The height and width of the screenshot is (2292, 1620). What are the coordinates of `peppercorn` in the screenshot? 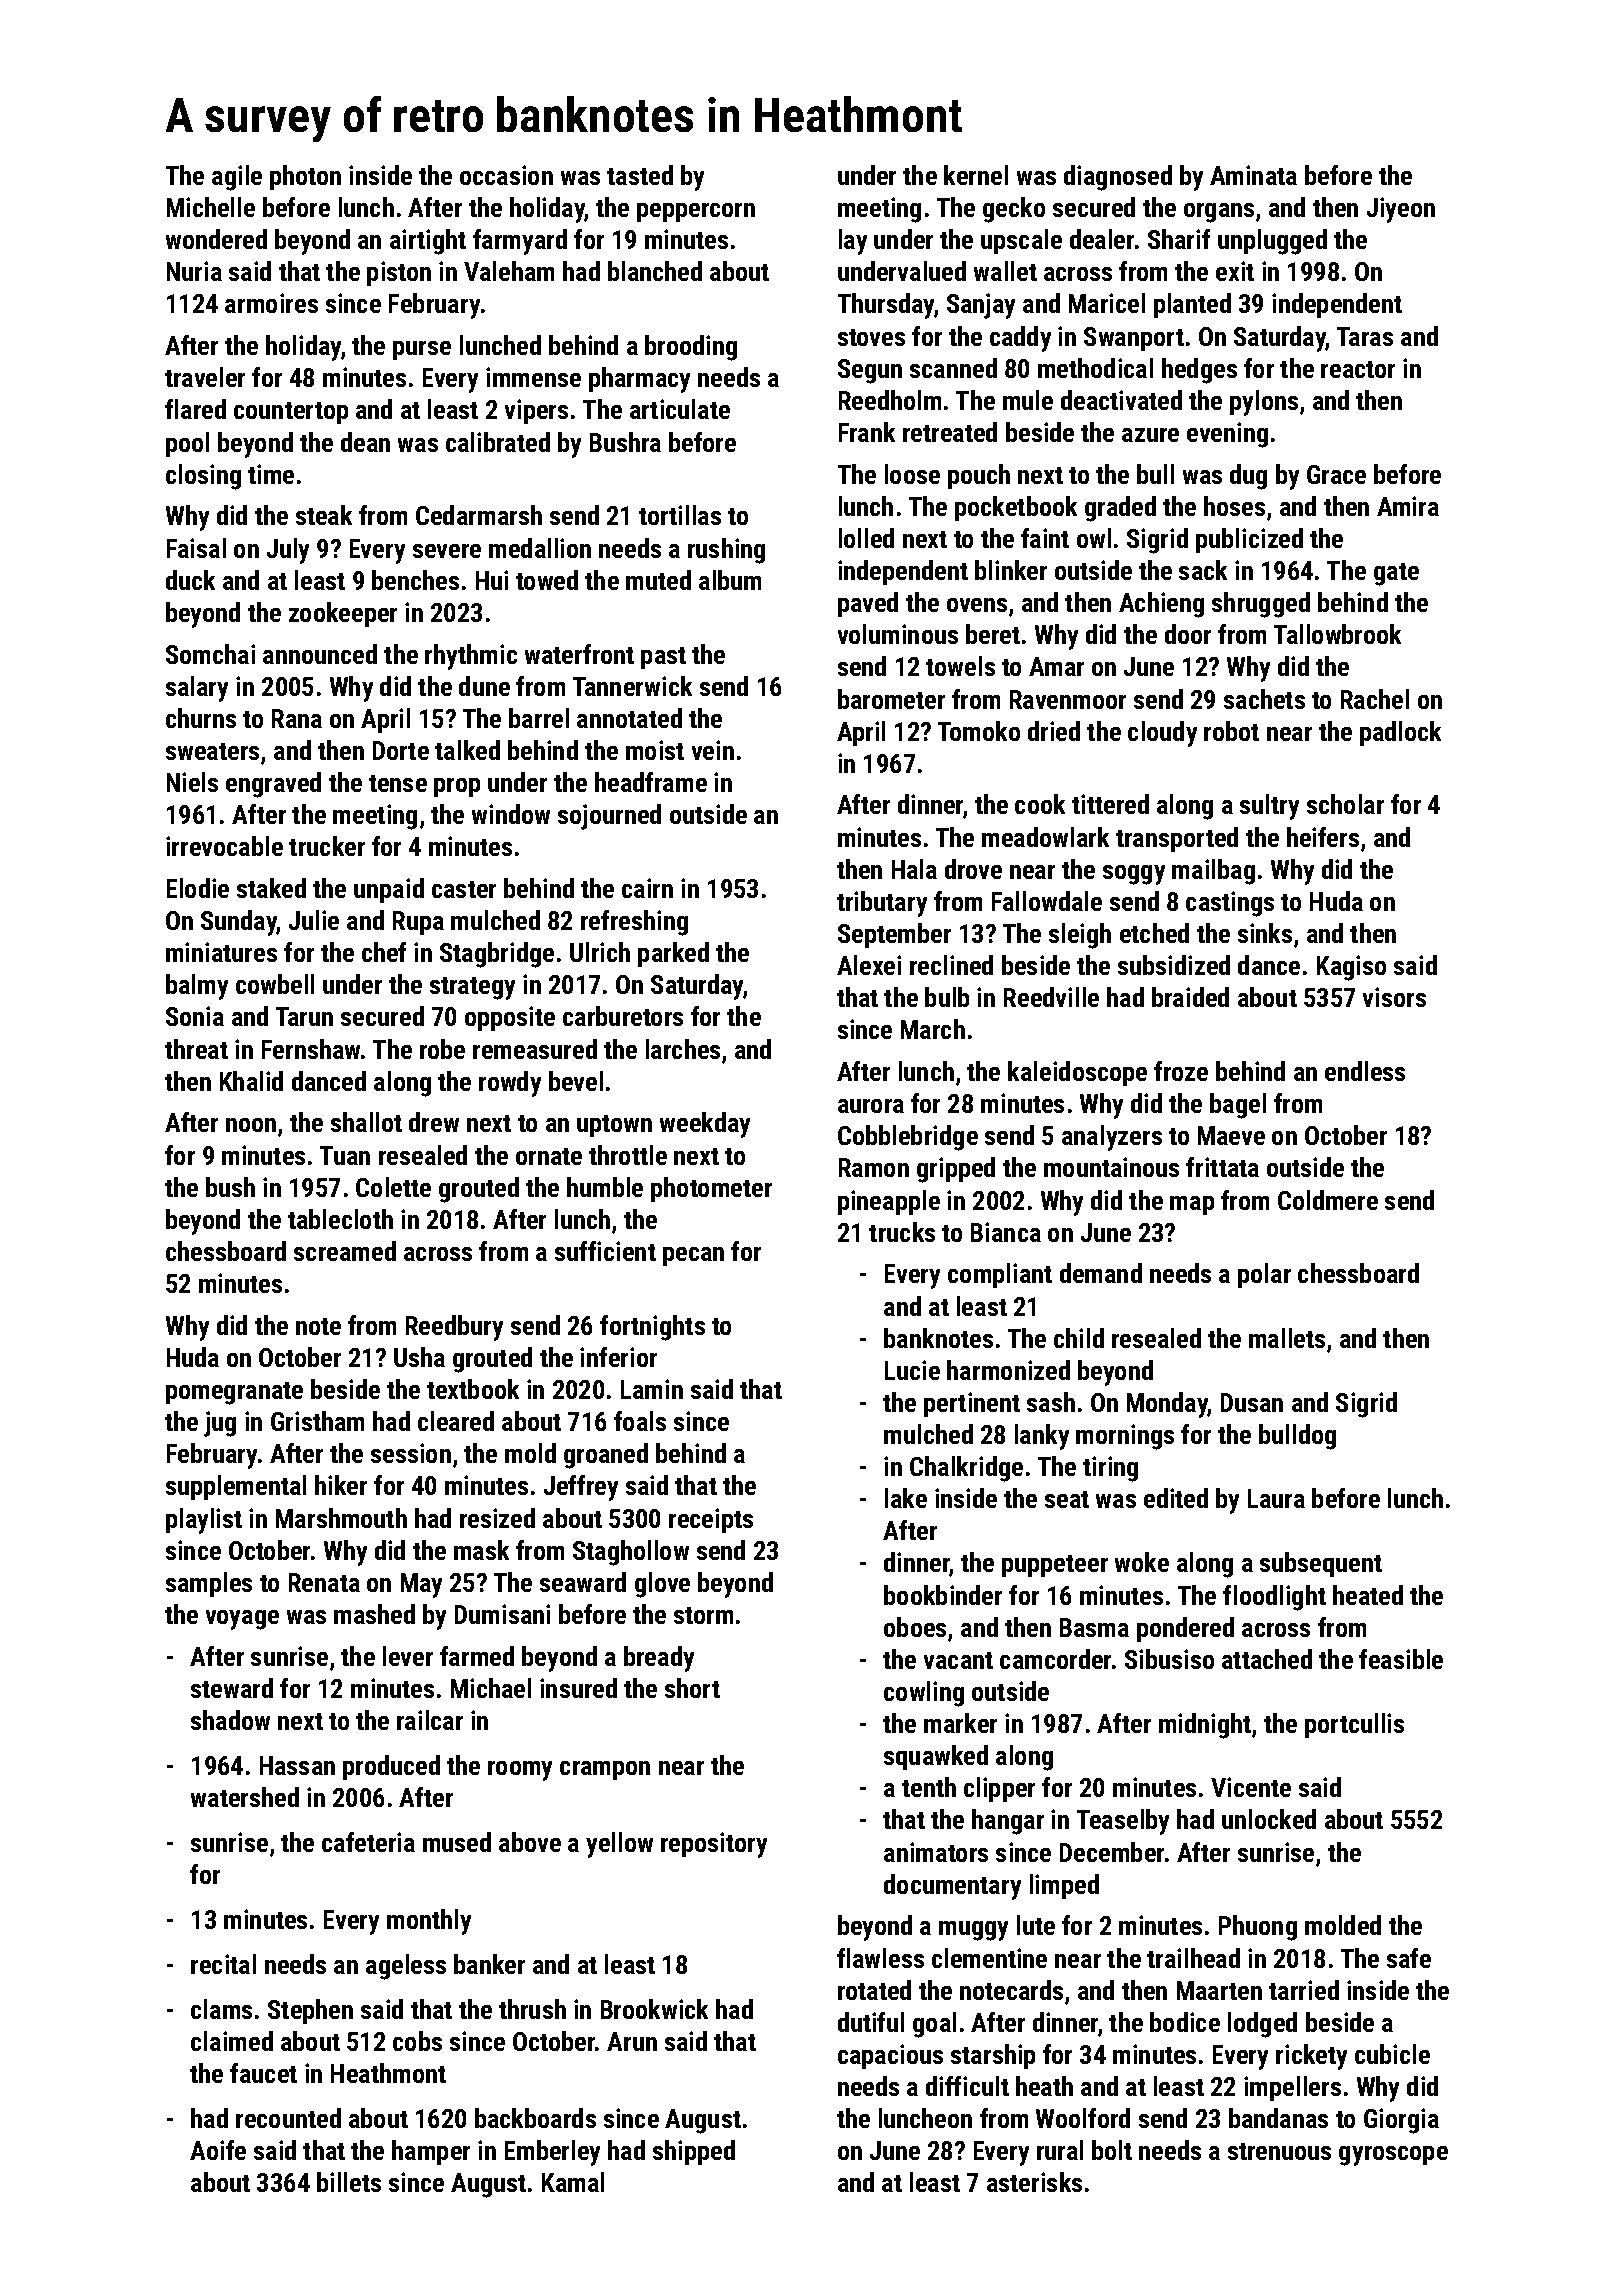 It's located at (696, 212).
